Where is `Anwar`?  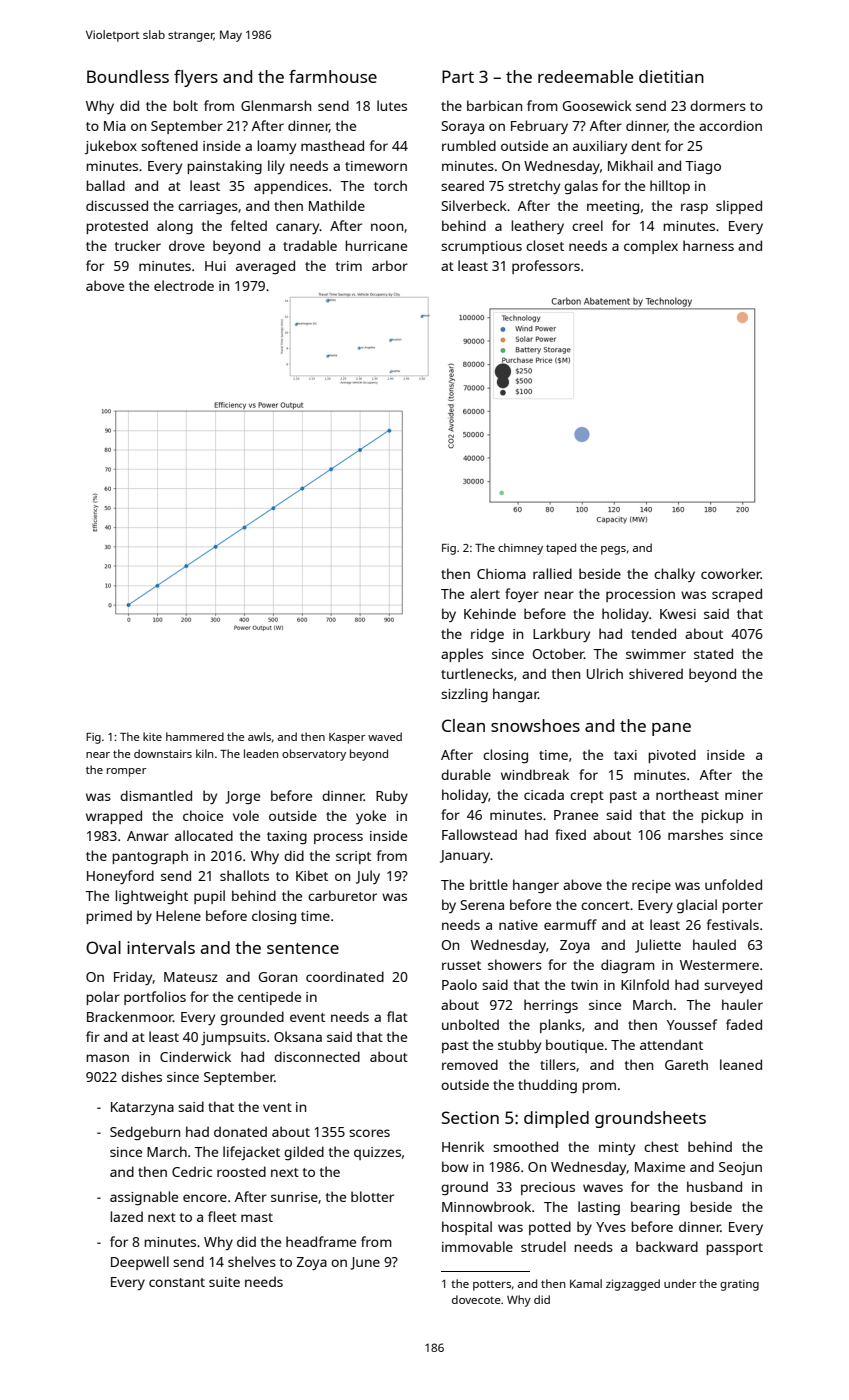 Anwar is located at coordinates (148, 836).
